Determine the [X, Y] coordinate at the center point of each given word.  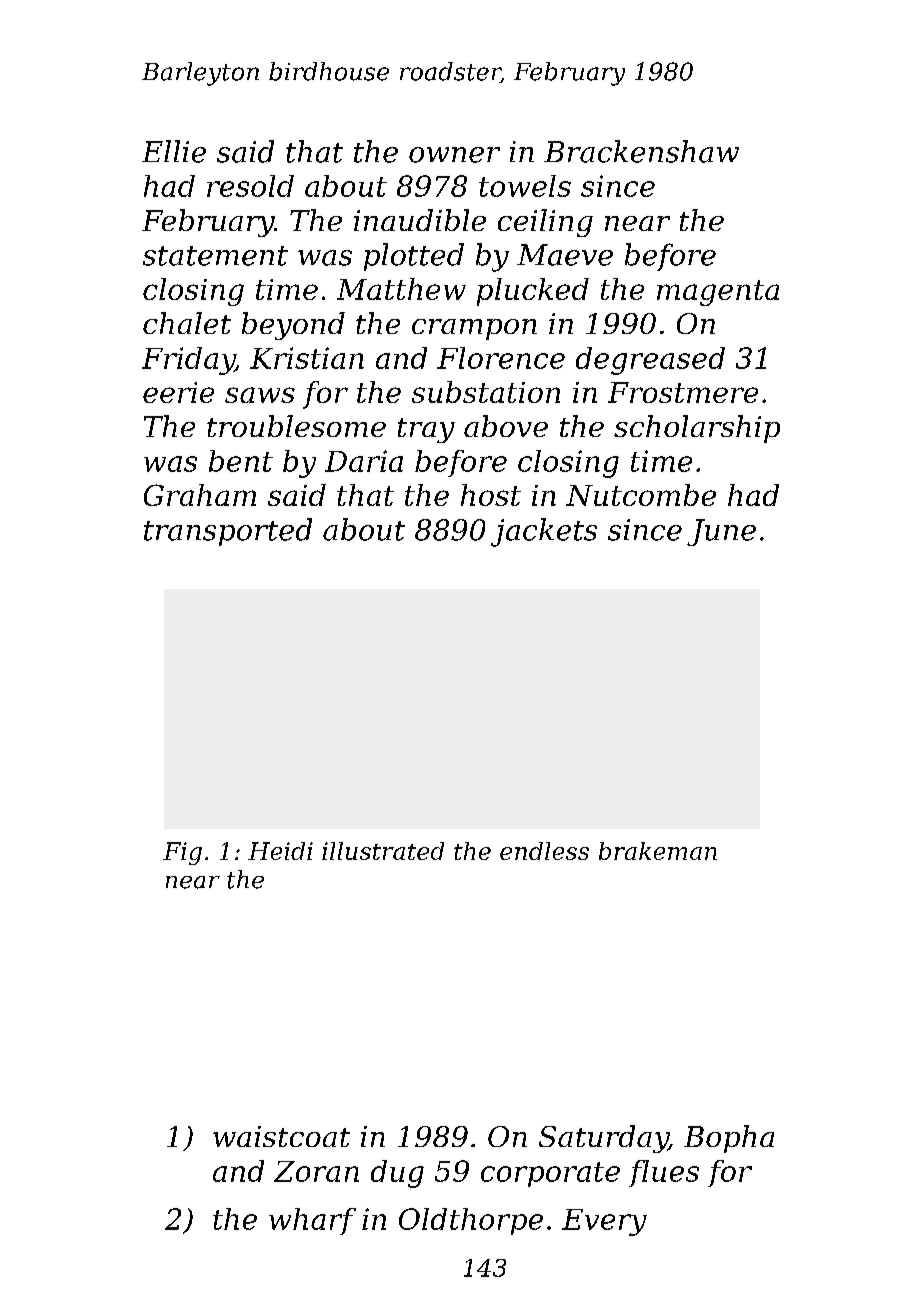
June [721, 532]
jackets [544, 532]
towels [525, 186]
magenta [718, 293]
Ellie [174, 151]
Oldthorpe [471, 1221]
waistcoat [281, 1136]
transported [228, 532]
